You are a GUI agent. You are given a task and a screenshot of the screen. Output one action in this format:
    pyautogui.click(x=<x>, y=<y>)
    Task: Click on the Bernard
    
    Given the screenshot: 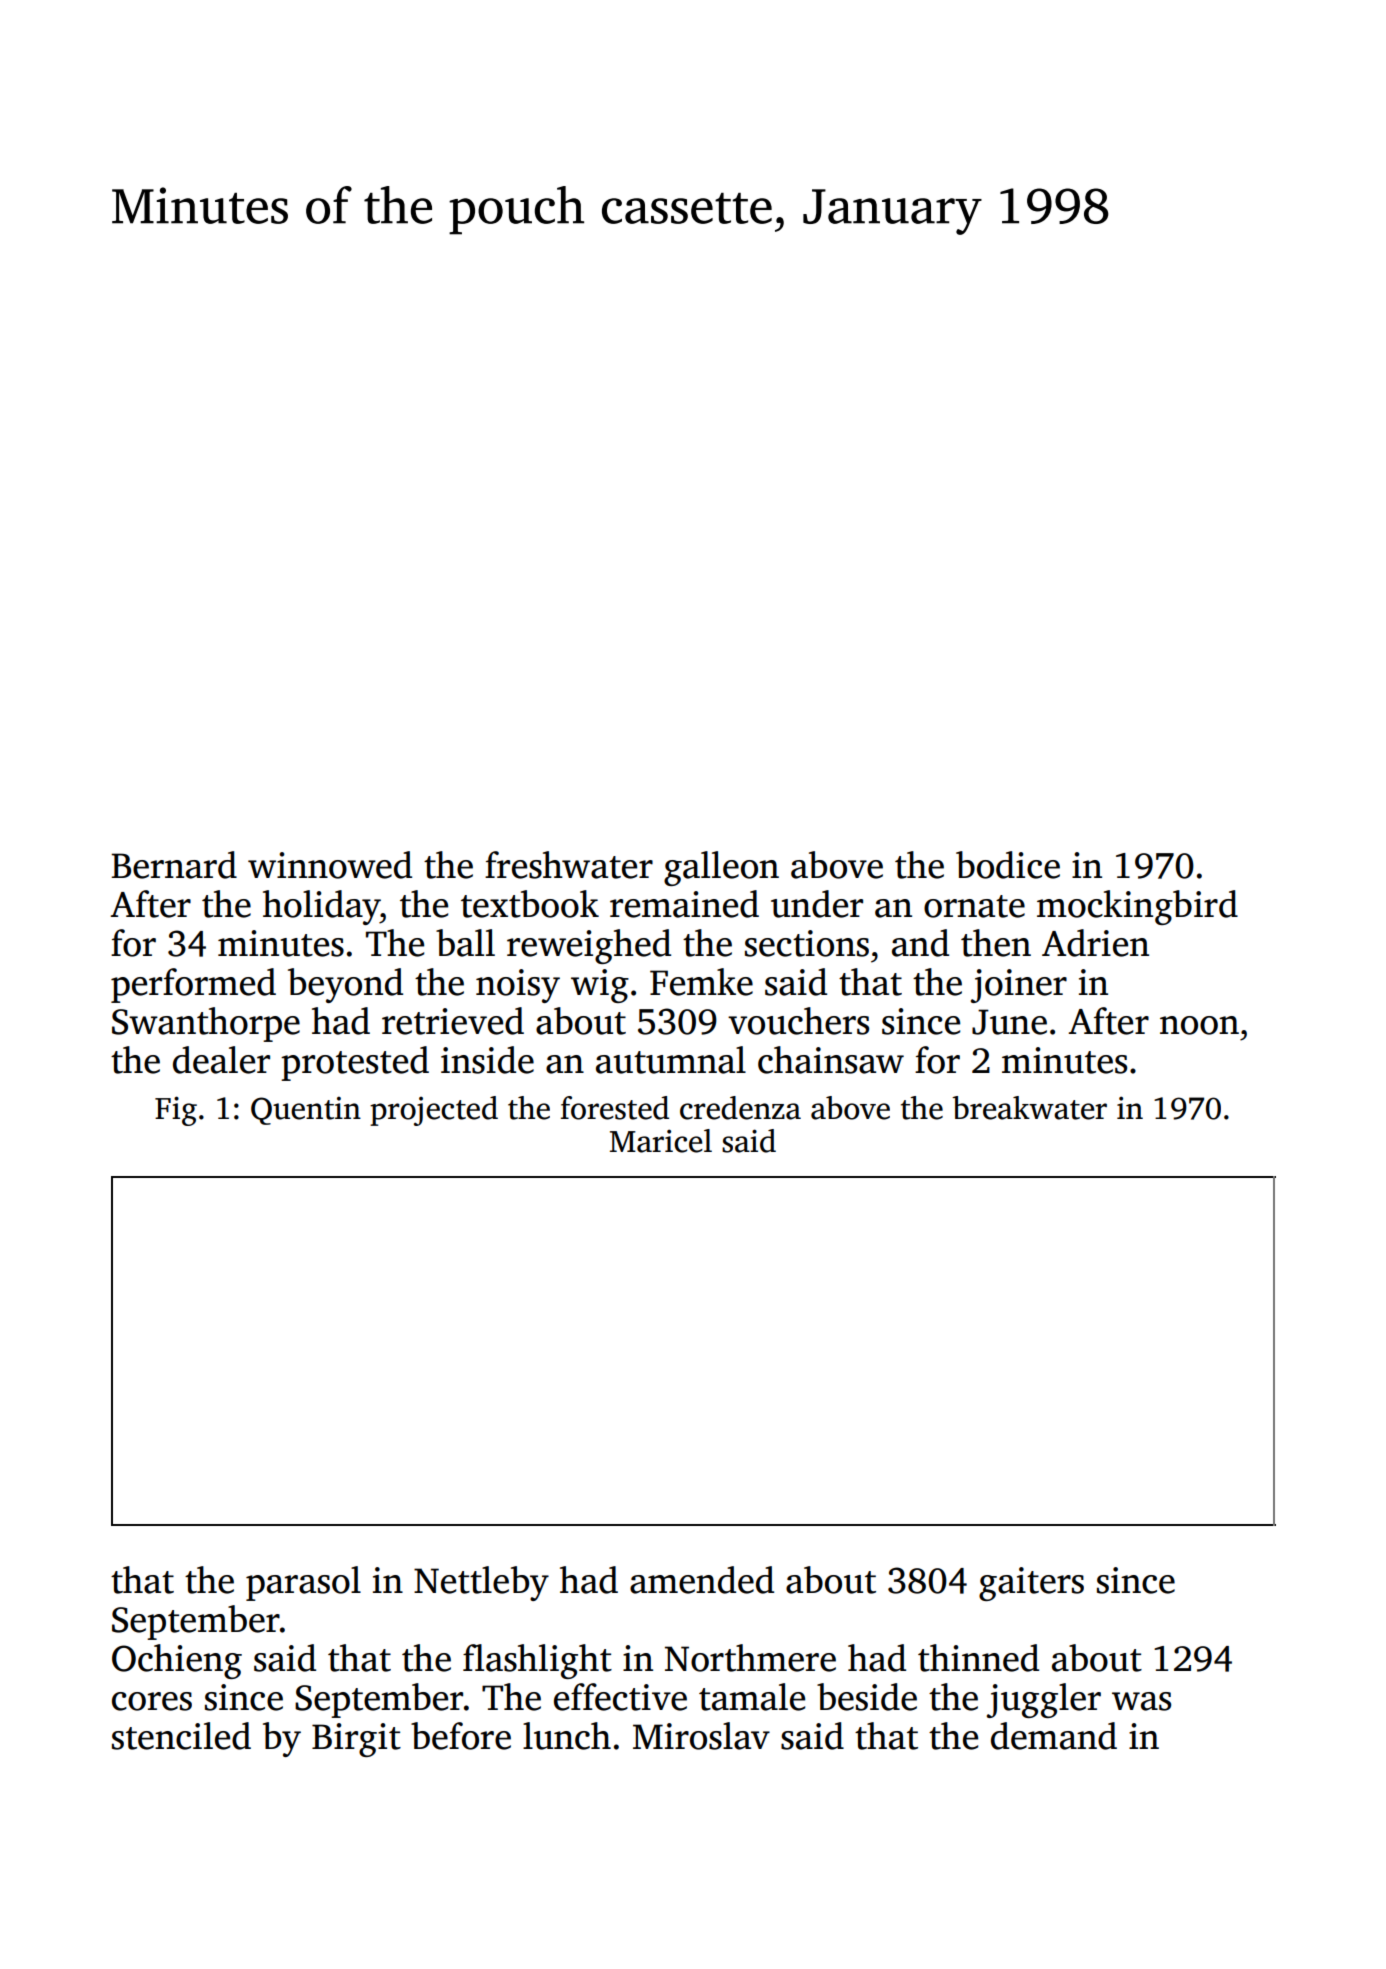 What is the action you would take?
    pyautogui.click(x=174, y=865)
